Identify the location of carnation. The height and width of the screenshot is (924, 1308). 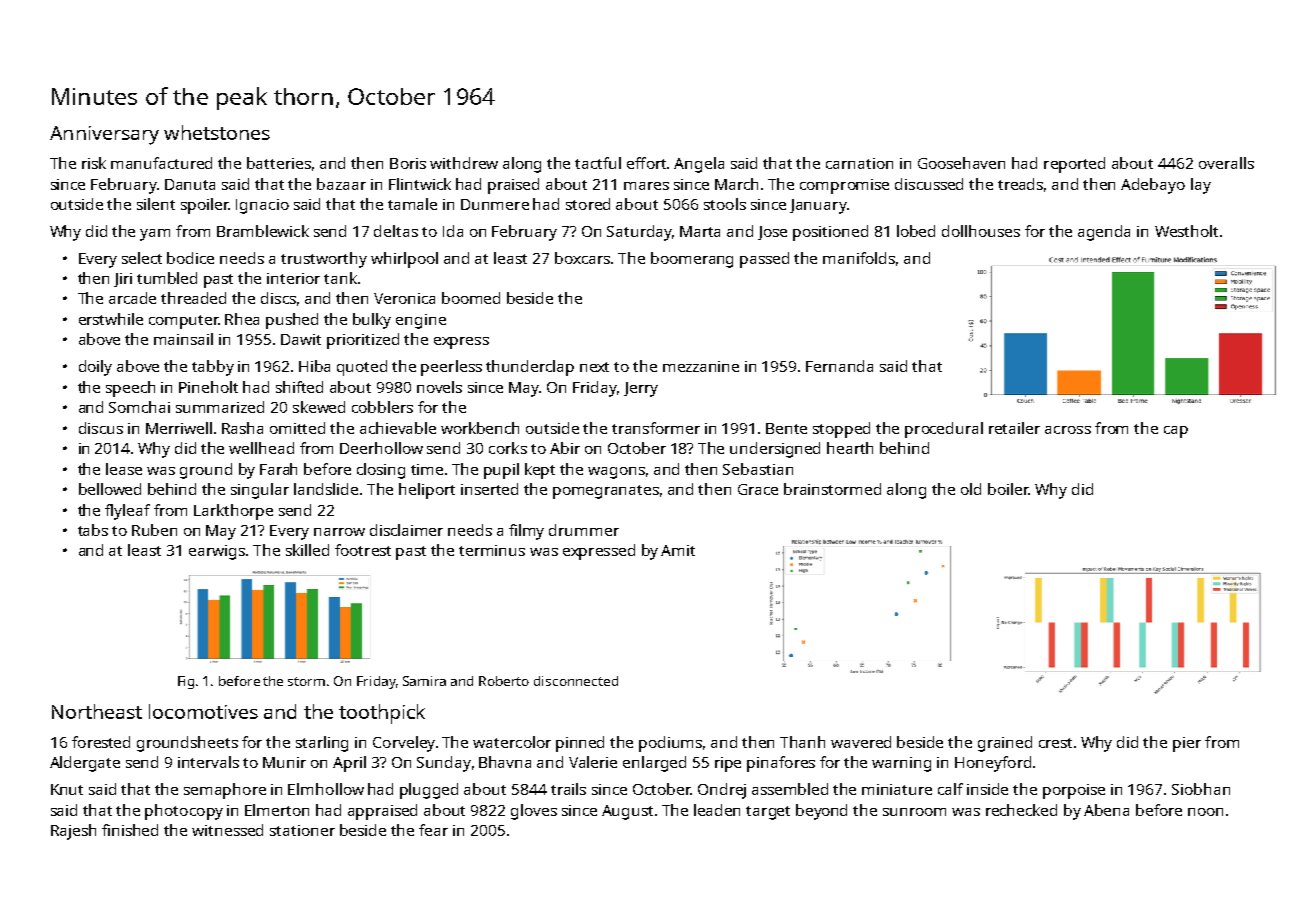
(859, 163).
